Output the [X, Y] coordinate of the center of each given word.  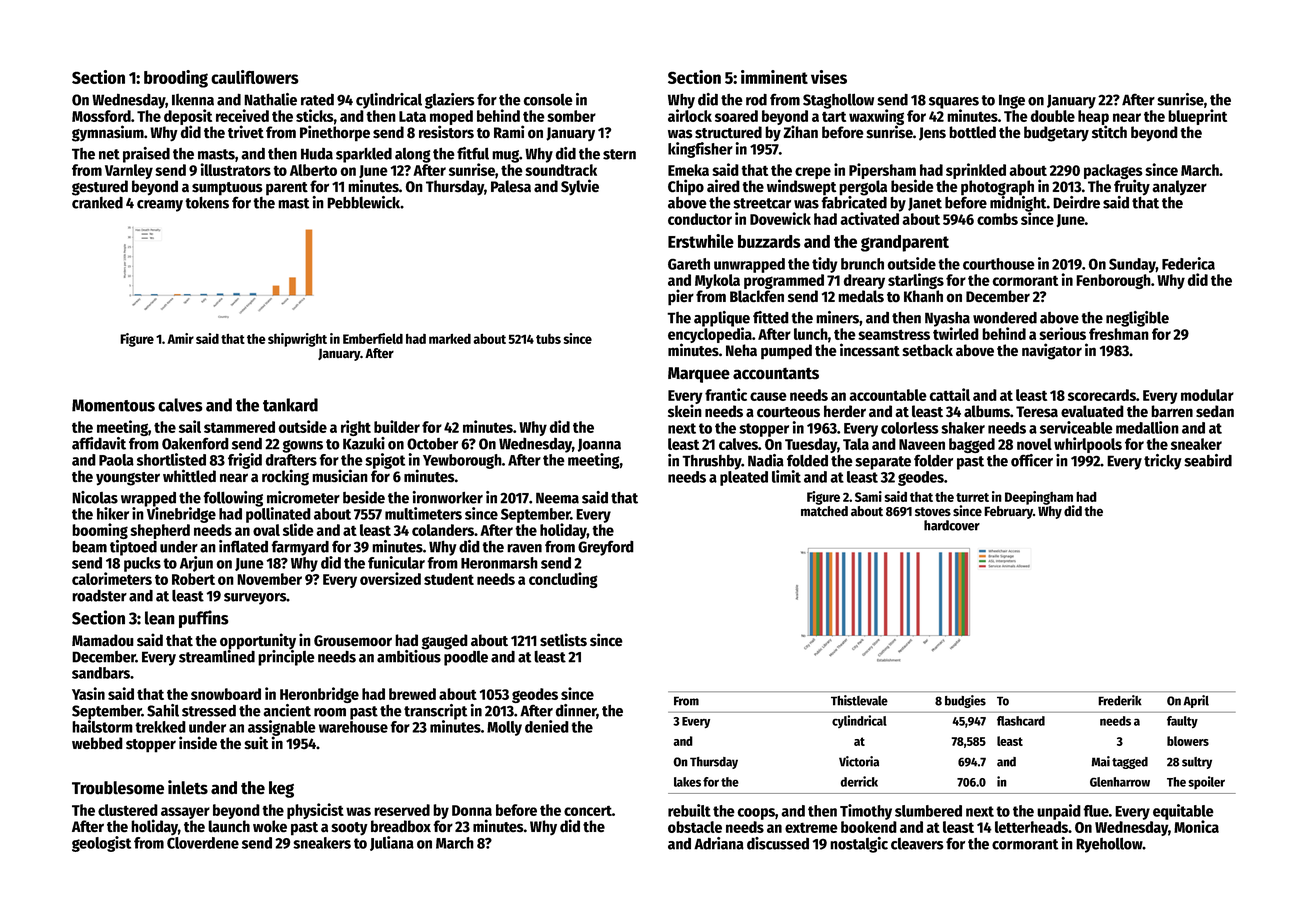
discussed [778, 843]
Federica [1188, 263]
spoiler [1206, 783]
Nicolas [95, 497]
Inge [1012, 101]
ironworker [447, 497]
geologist [101, 844]
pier [681, 297]
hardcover [952, 525]
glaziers [450, 101]
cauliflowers [255, 77]
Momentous [113, 405]
